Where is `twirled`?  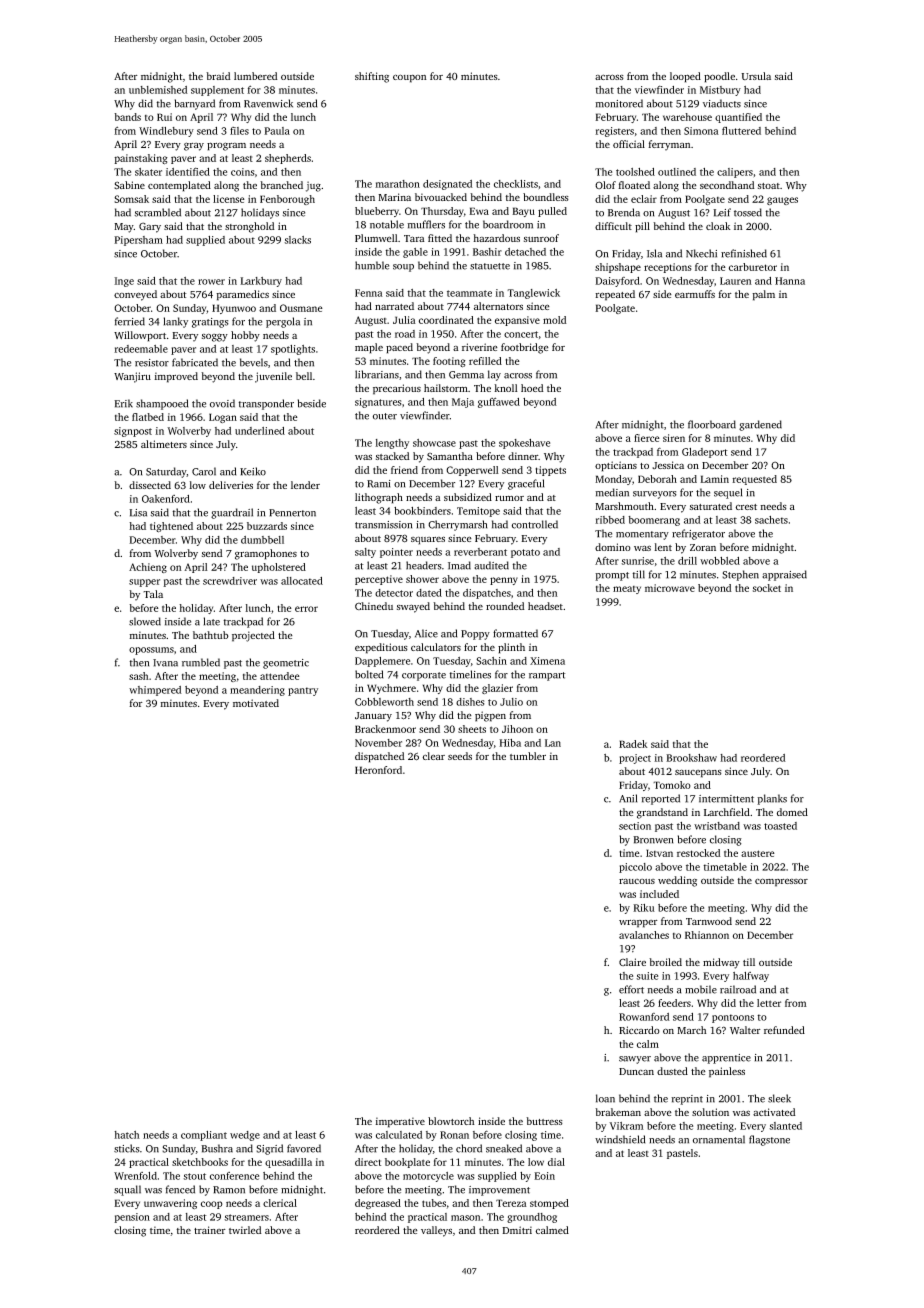
twirled is located at coordinates (245, 1230).
